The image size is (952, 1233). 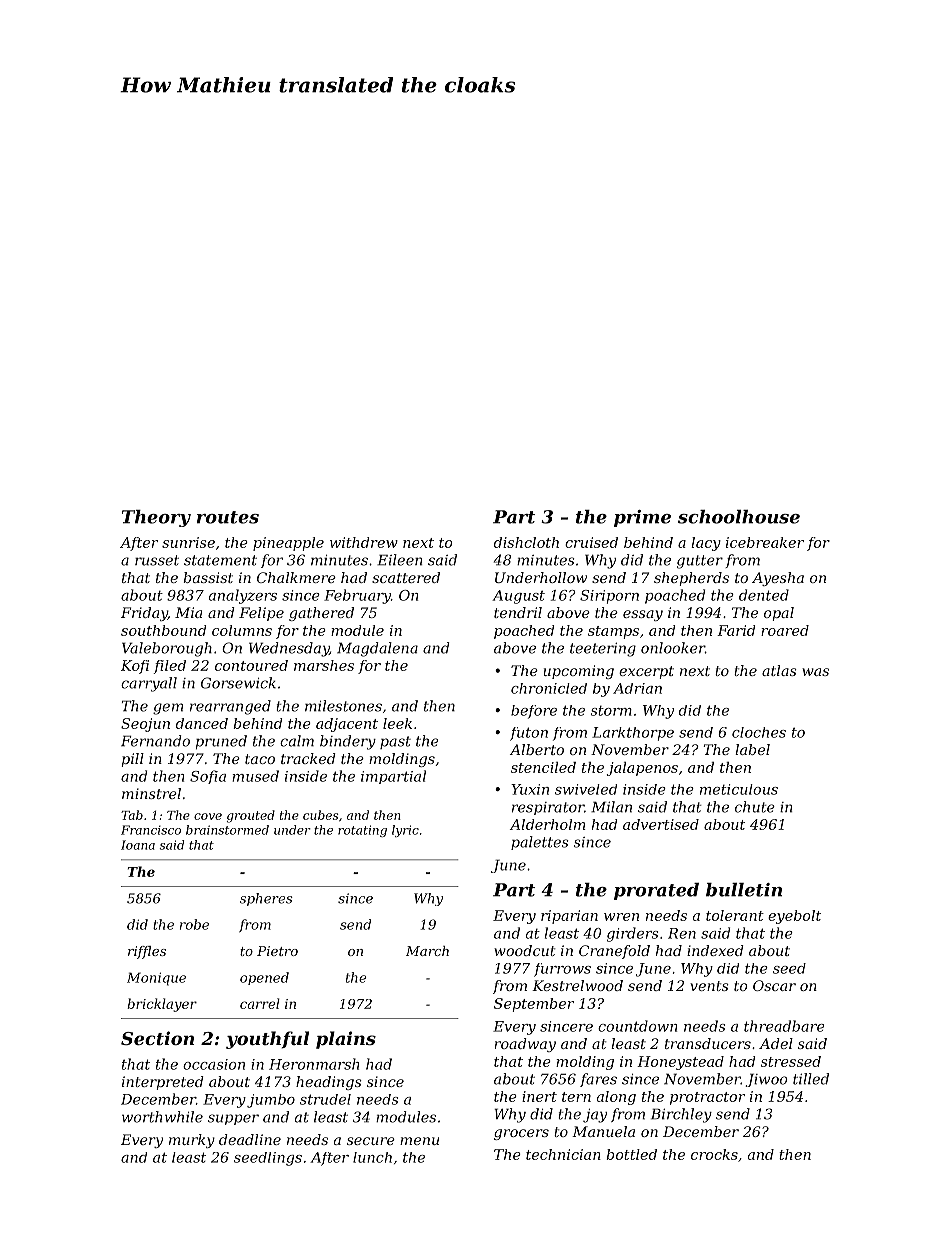 I want to click on eyebolt, so click(x=794, y=917).
